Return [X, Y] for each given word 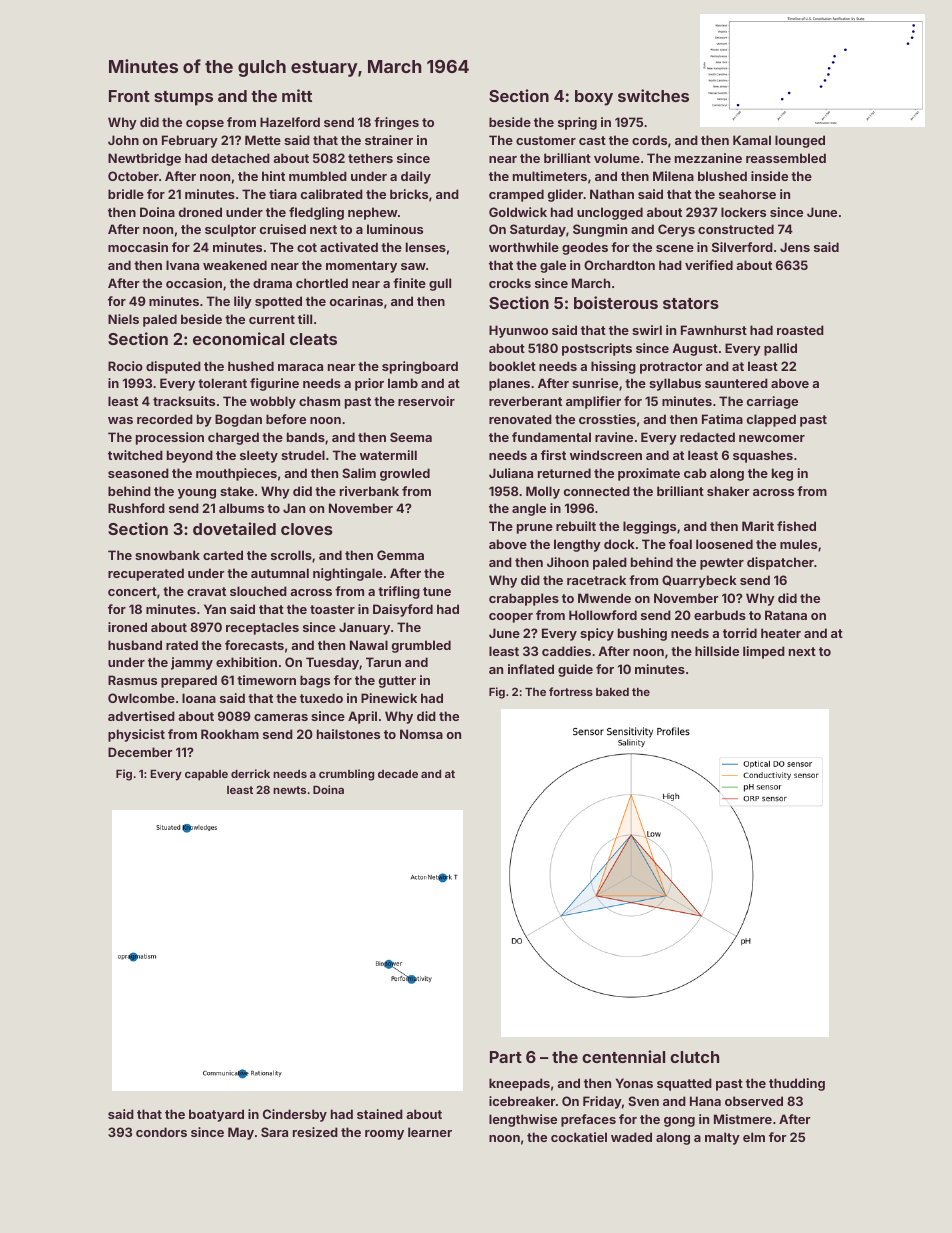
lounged [800, 141]
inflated [531, 669]
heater [781, 633]
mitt [297, 95]
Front [129, 96]
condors [161, 1132]
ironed [127, 627]
